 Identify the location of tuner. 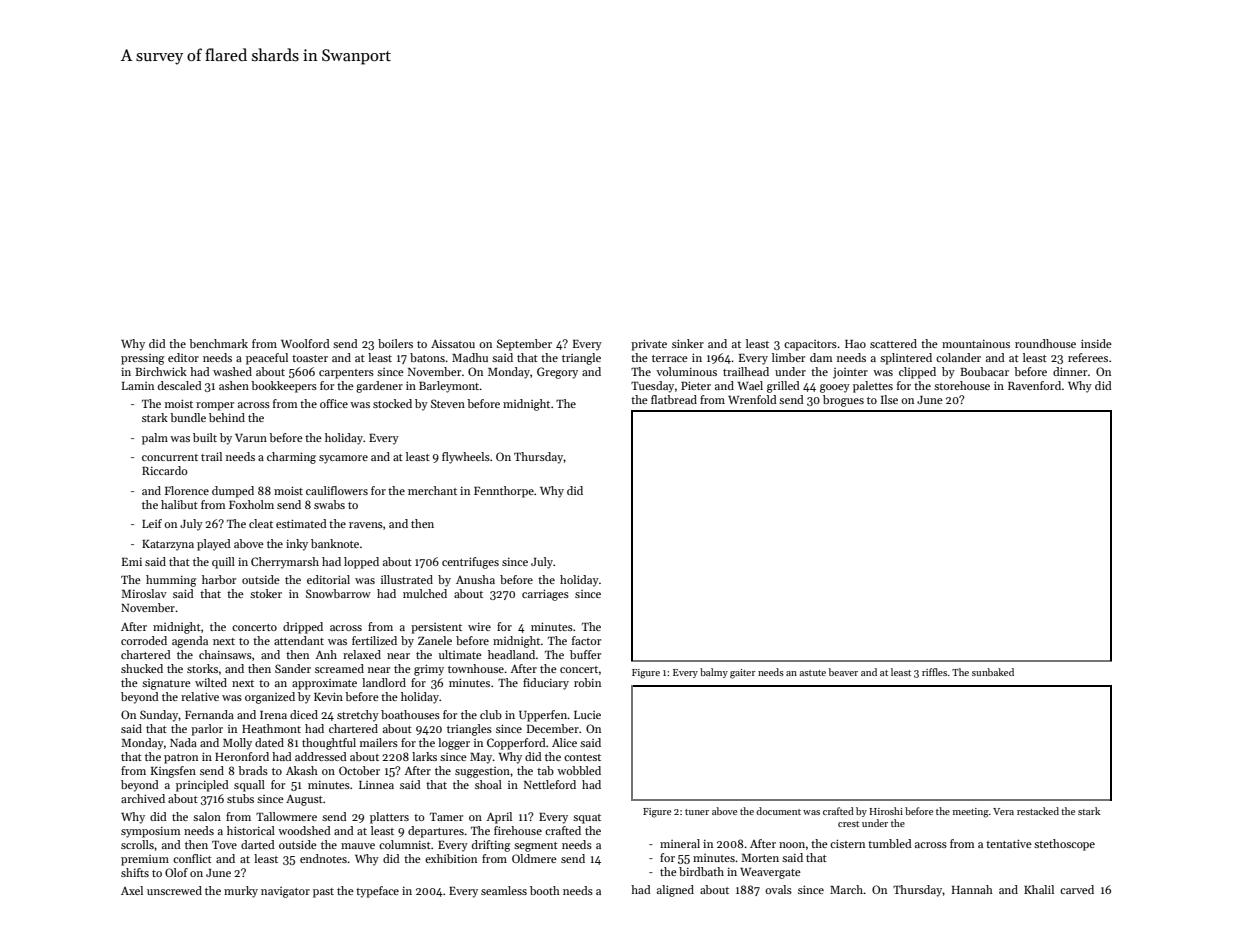
(697, 812).
